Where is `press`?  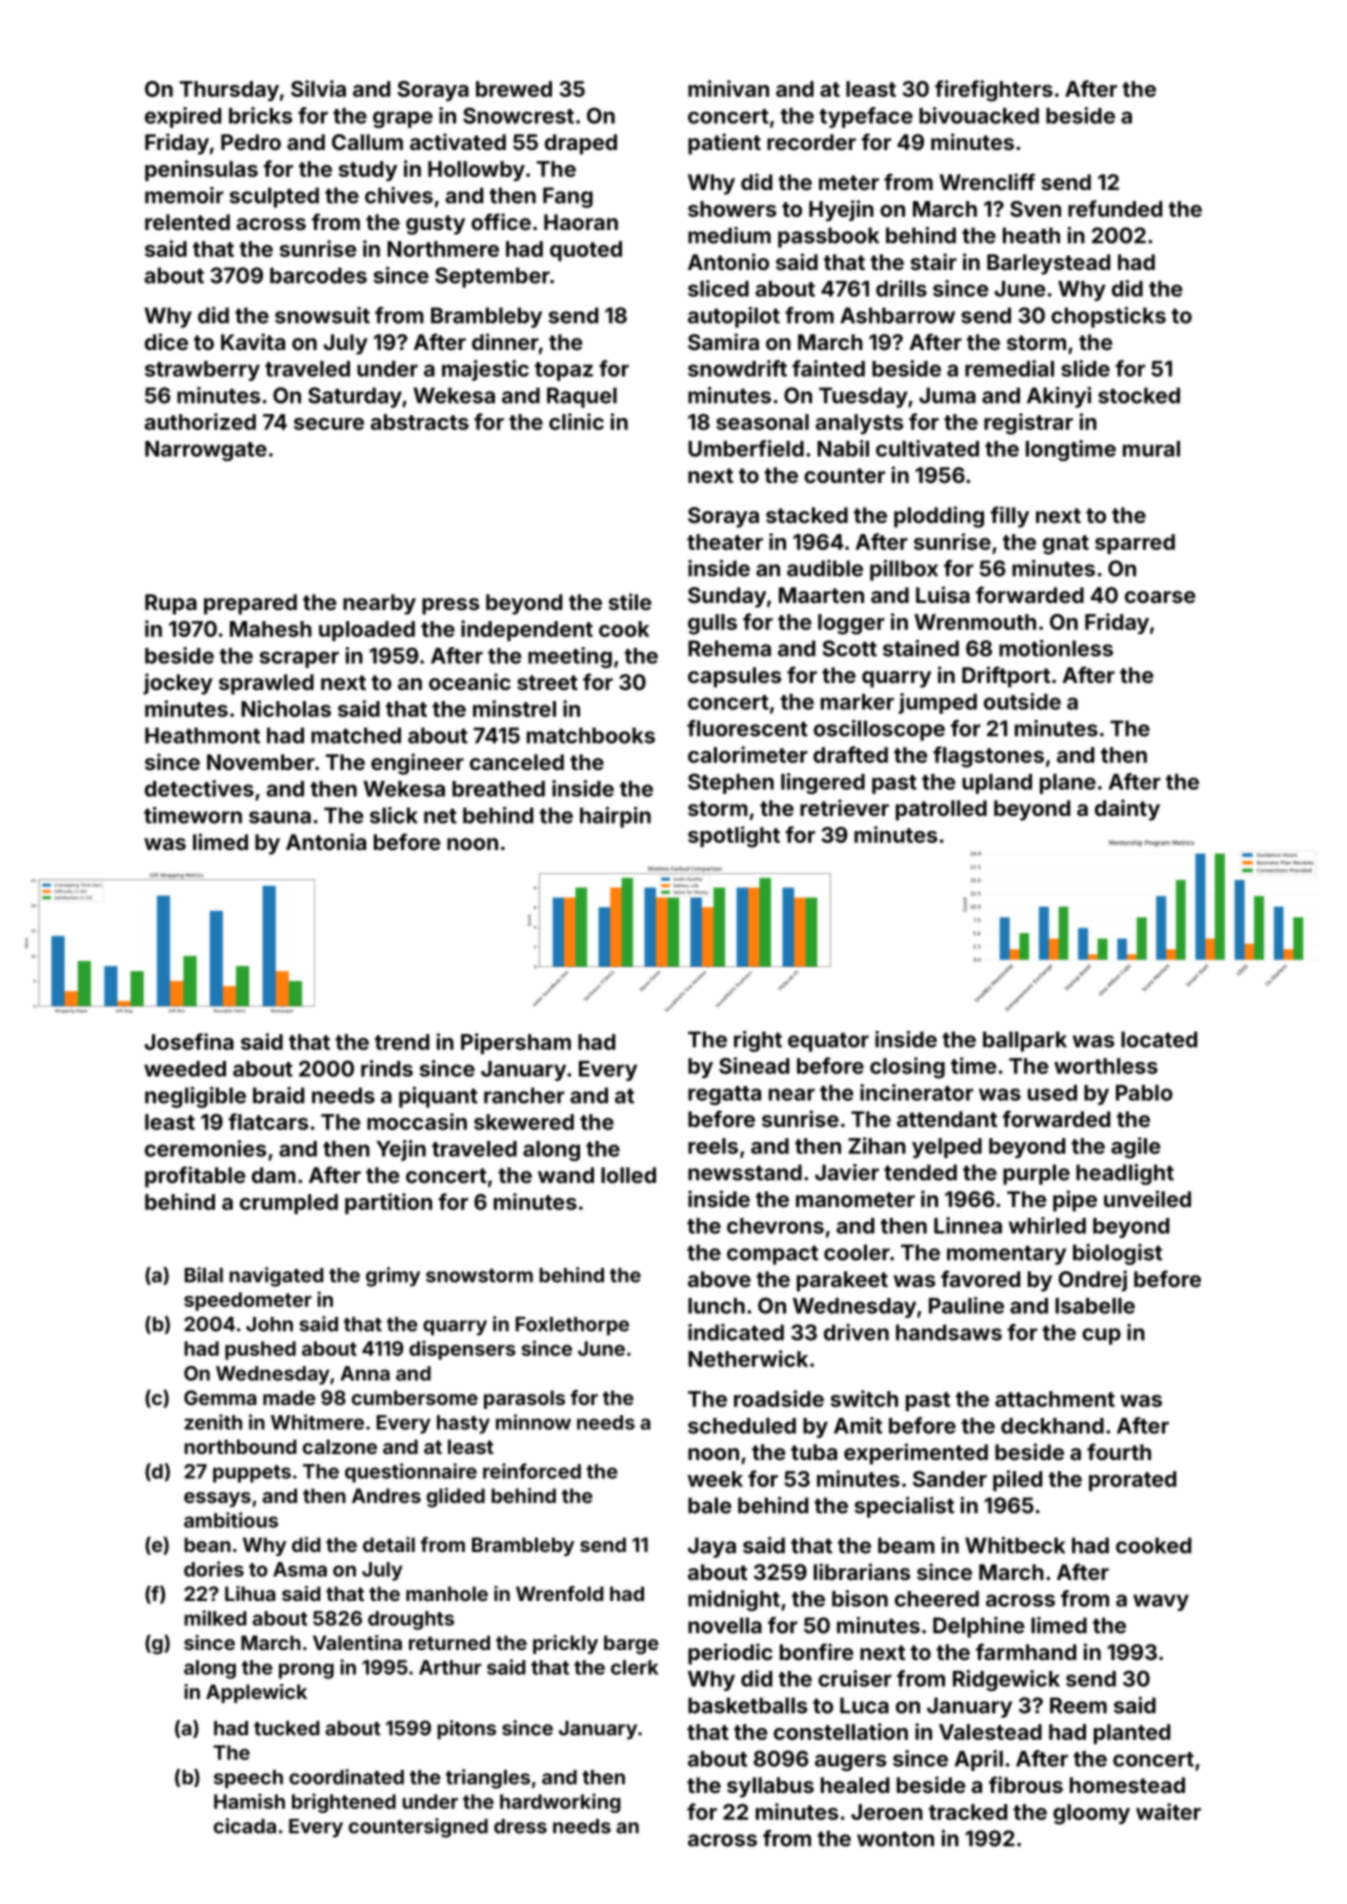 press is located at coordinates (450, 606).
